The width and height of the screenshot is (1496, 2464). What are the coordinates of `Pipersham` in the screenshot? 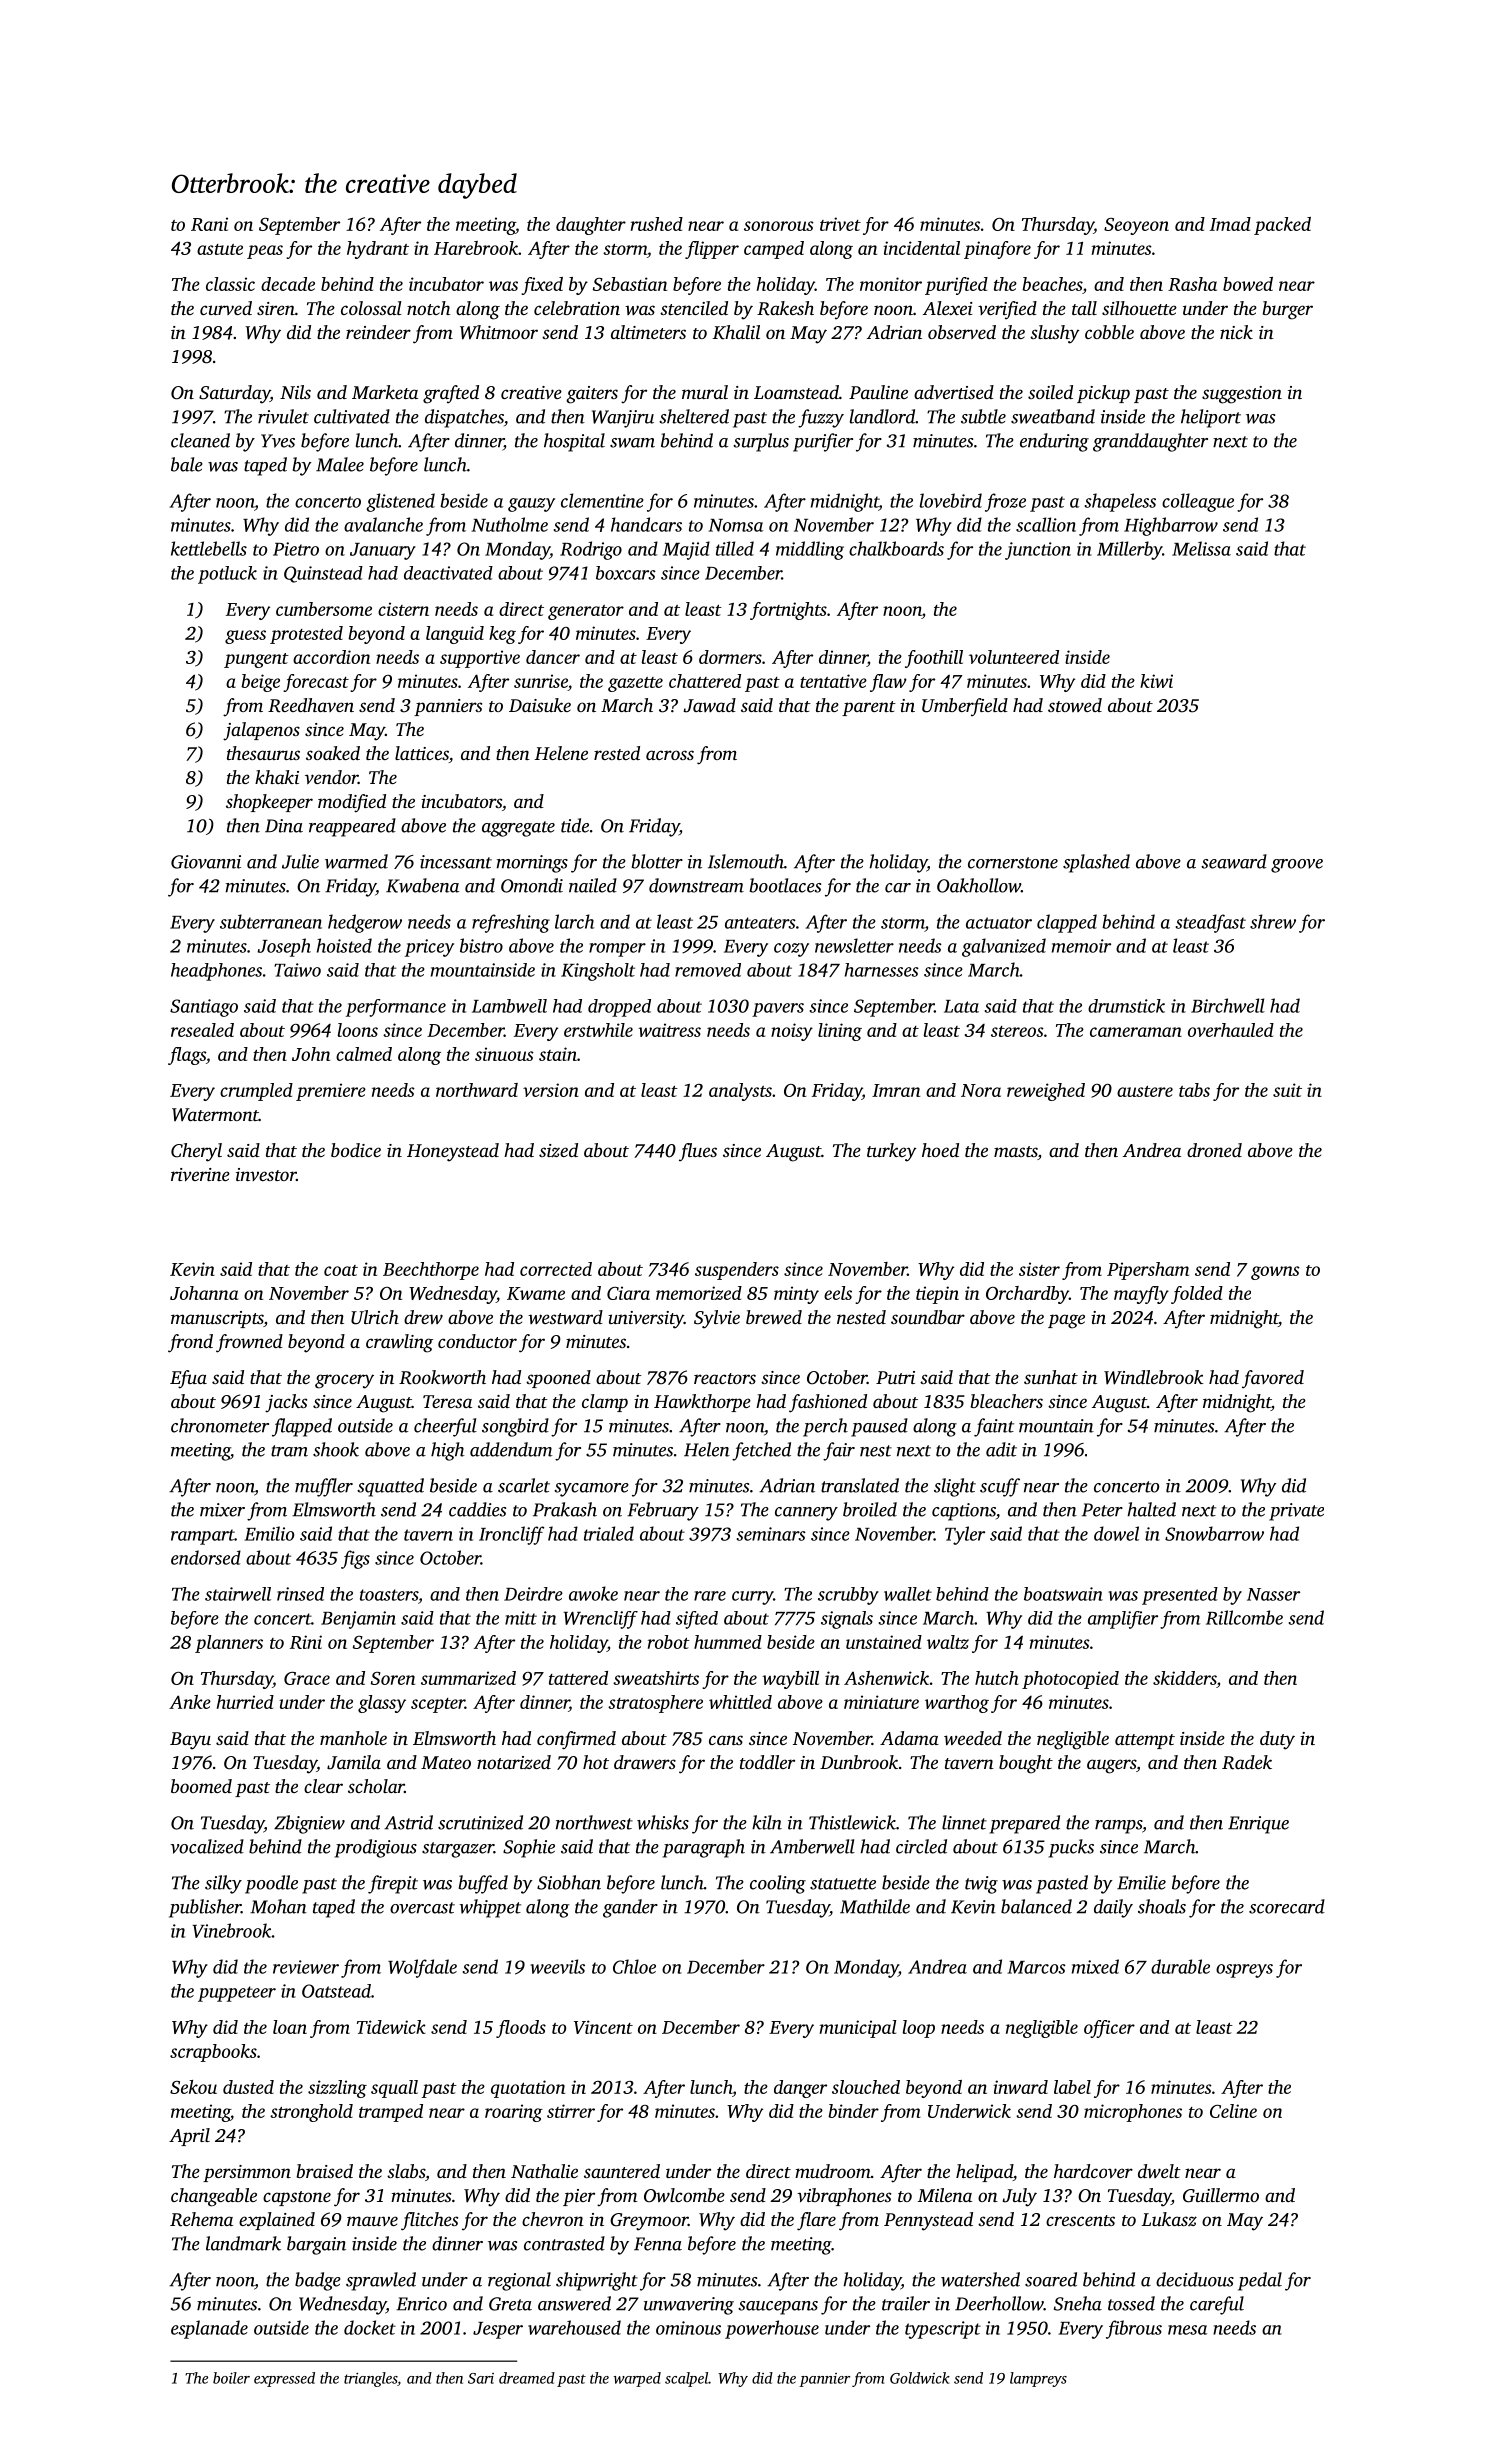 It's located at (1148, 1271).
